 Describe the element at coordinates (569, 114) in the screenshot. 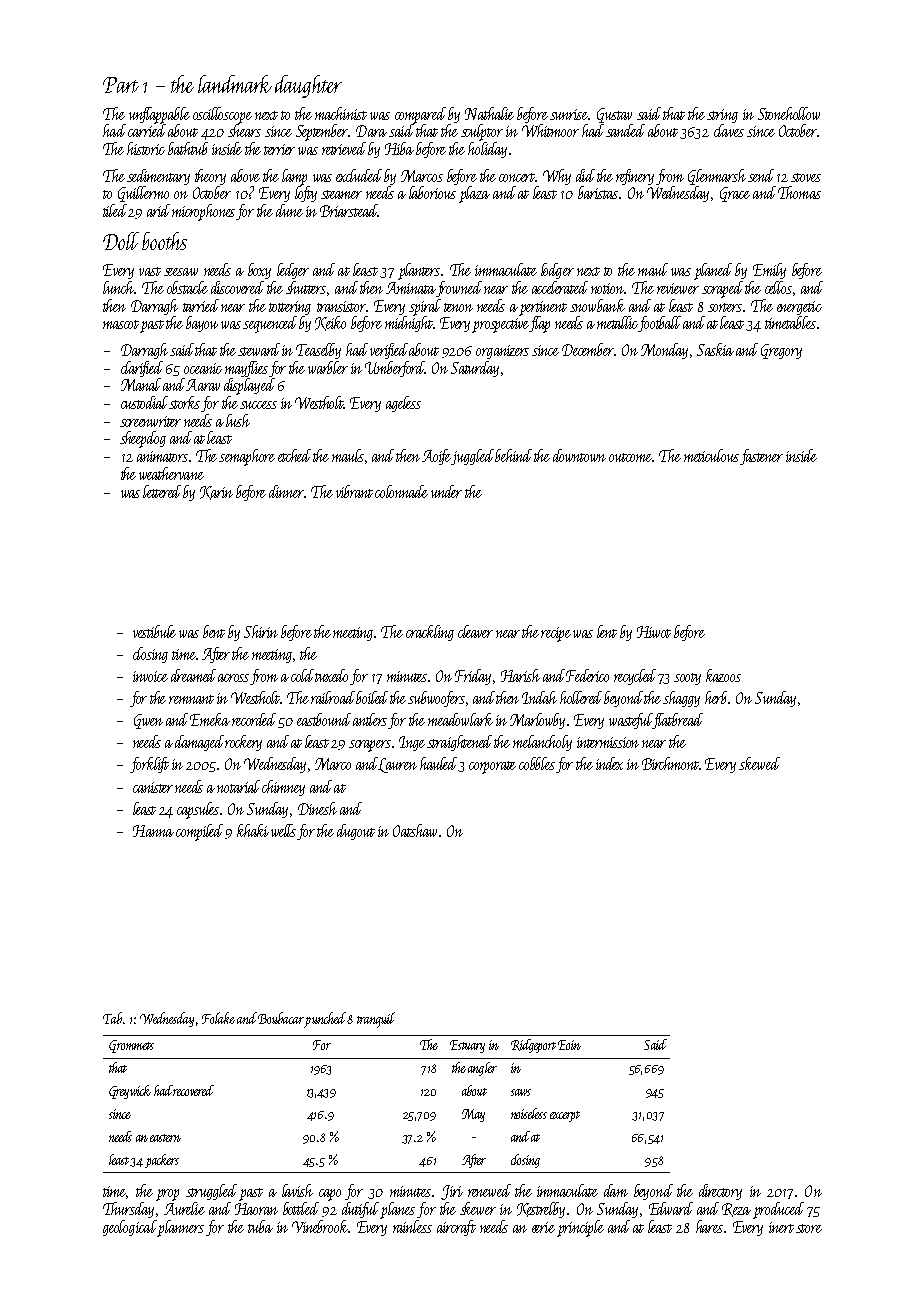

I see `sunrise` at that location.
